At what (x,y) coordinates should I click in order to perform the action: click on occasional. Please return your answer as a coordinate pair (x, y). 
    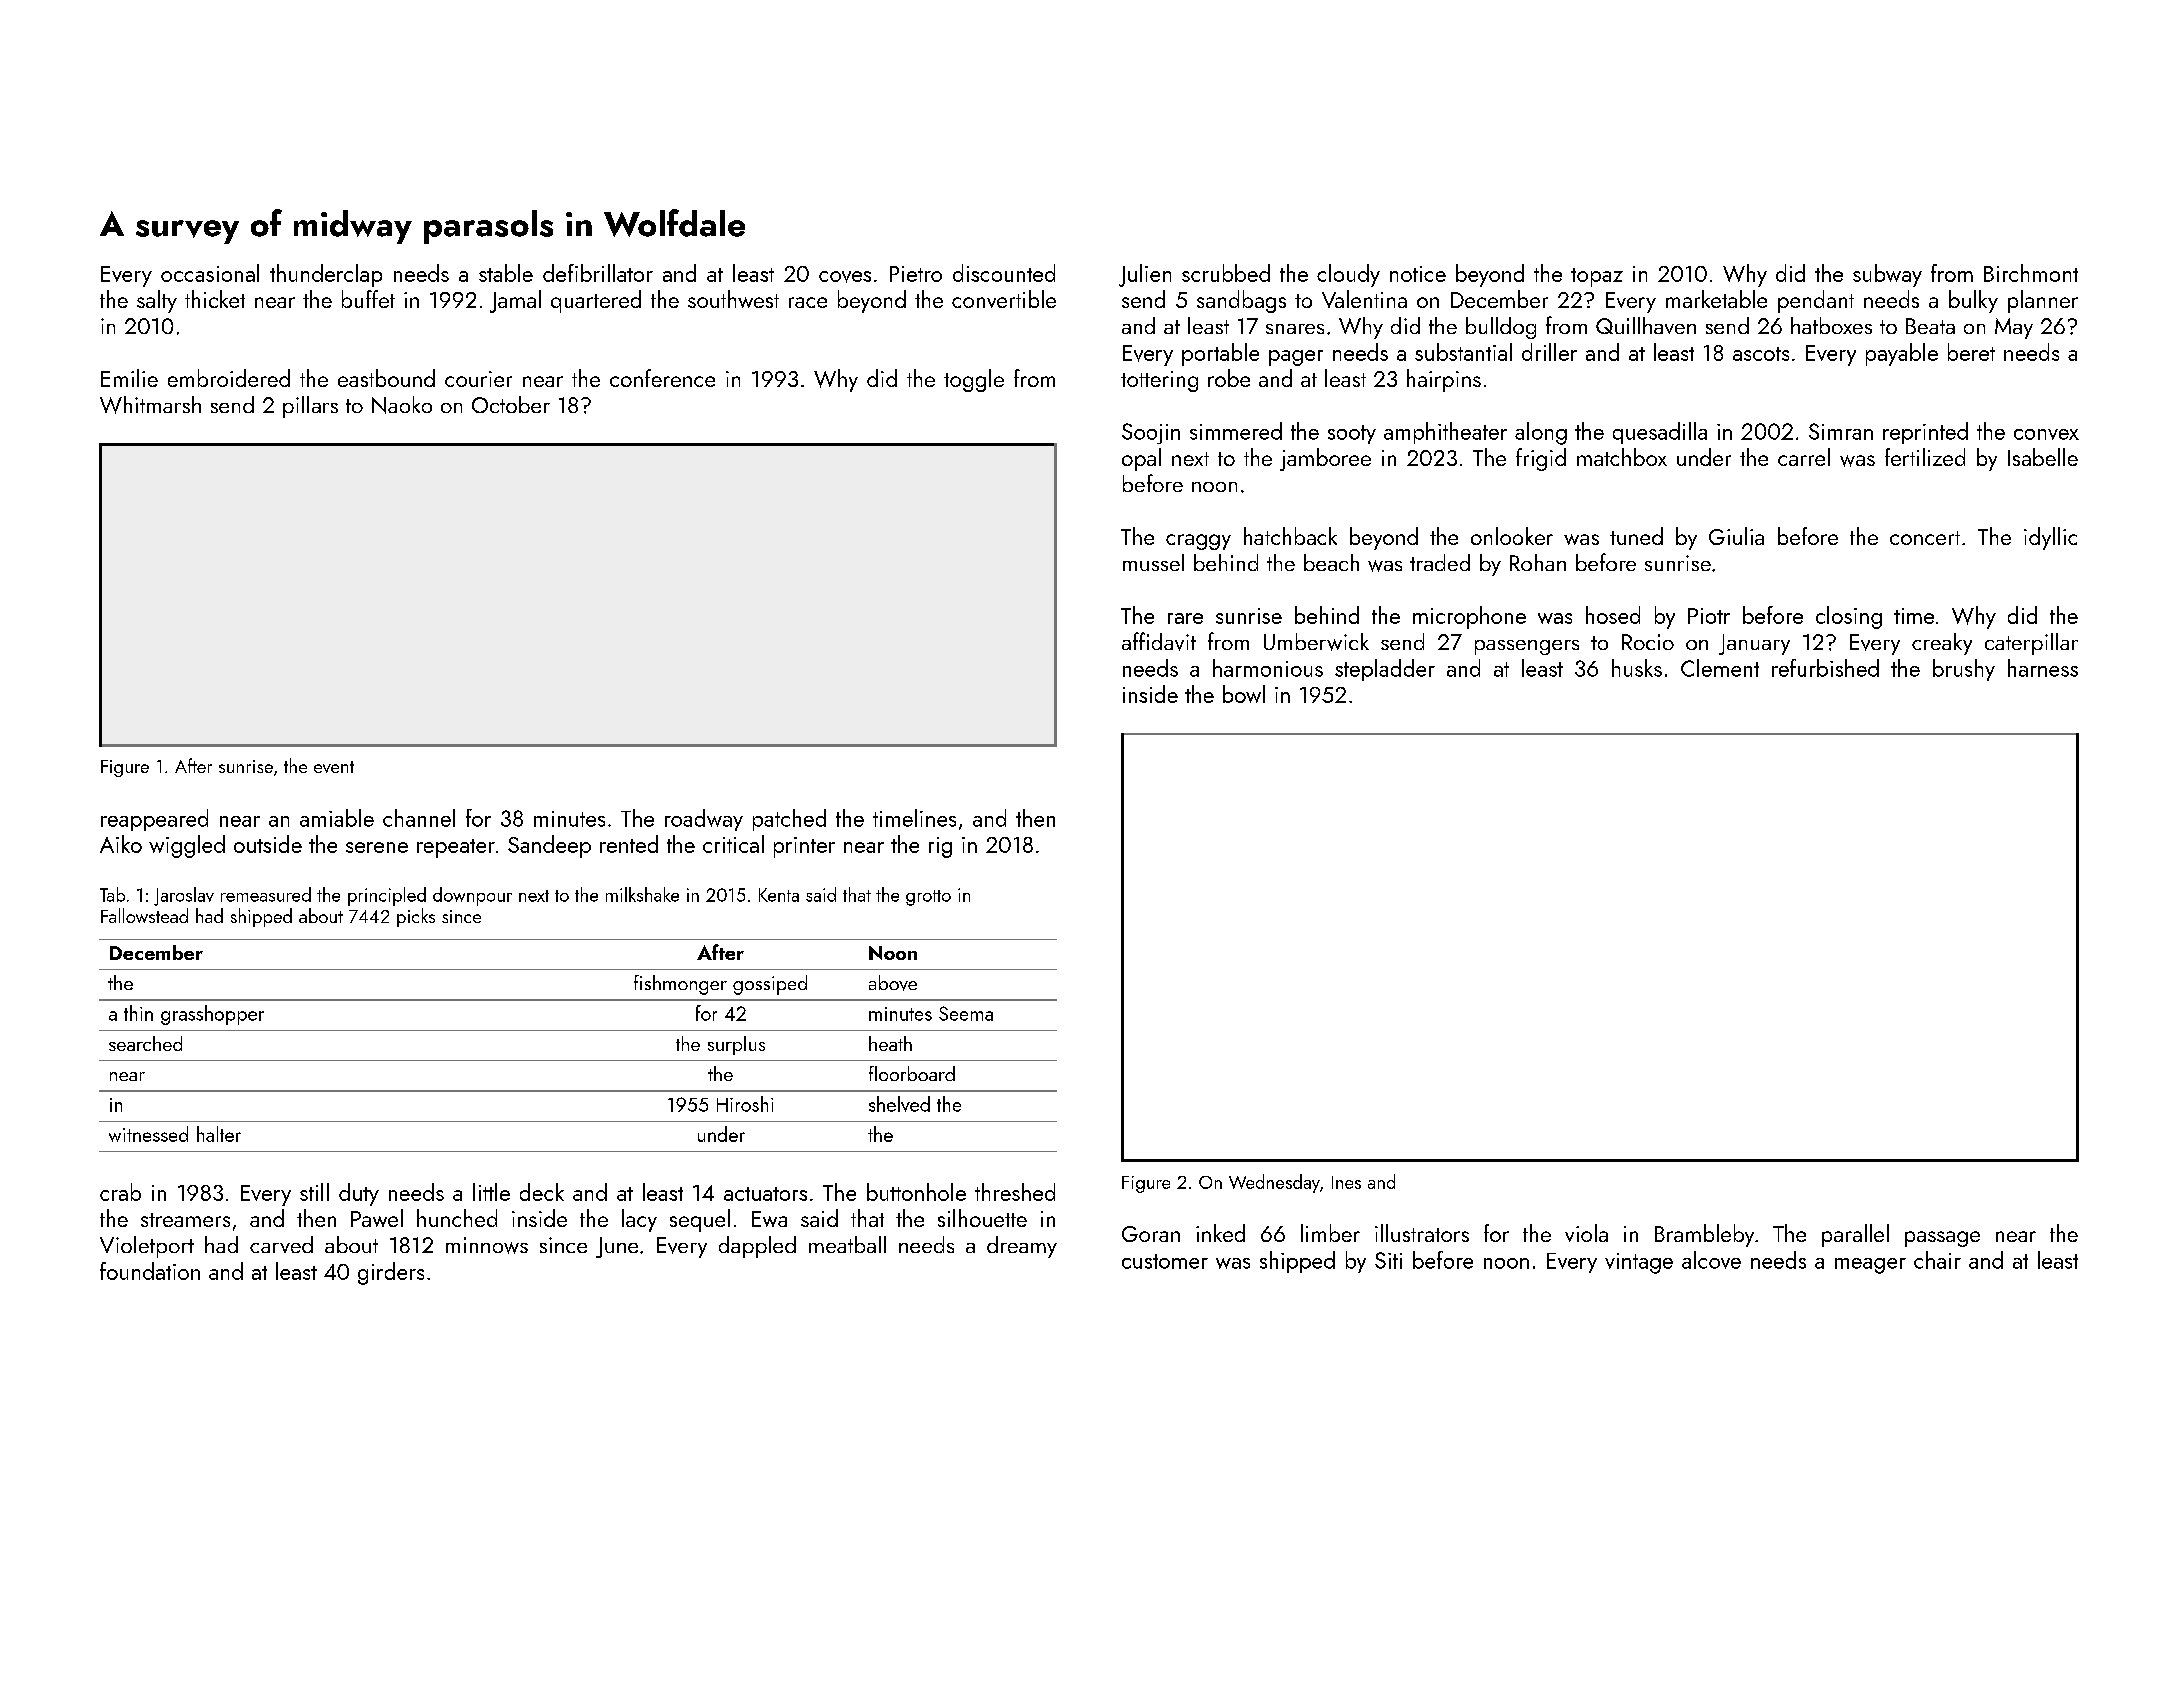
    Looking at the image, I should click on (210, 273).
